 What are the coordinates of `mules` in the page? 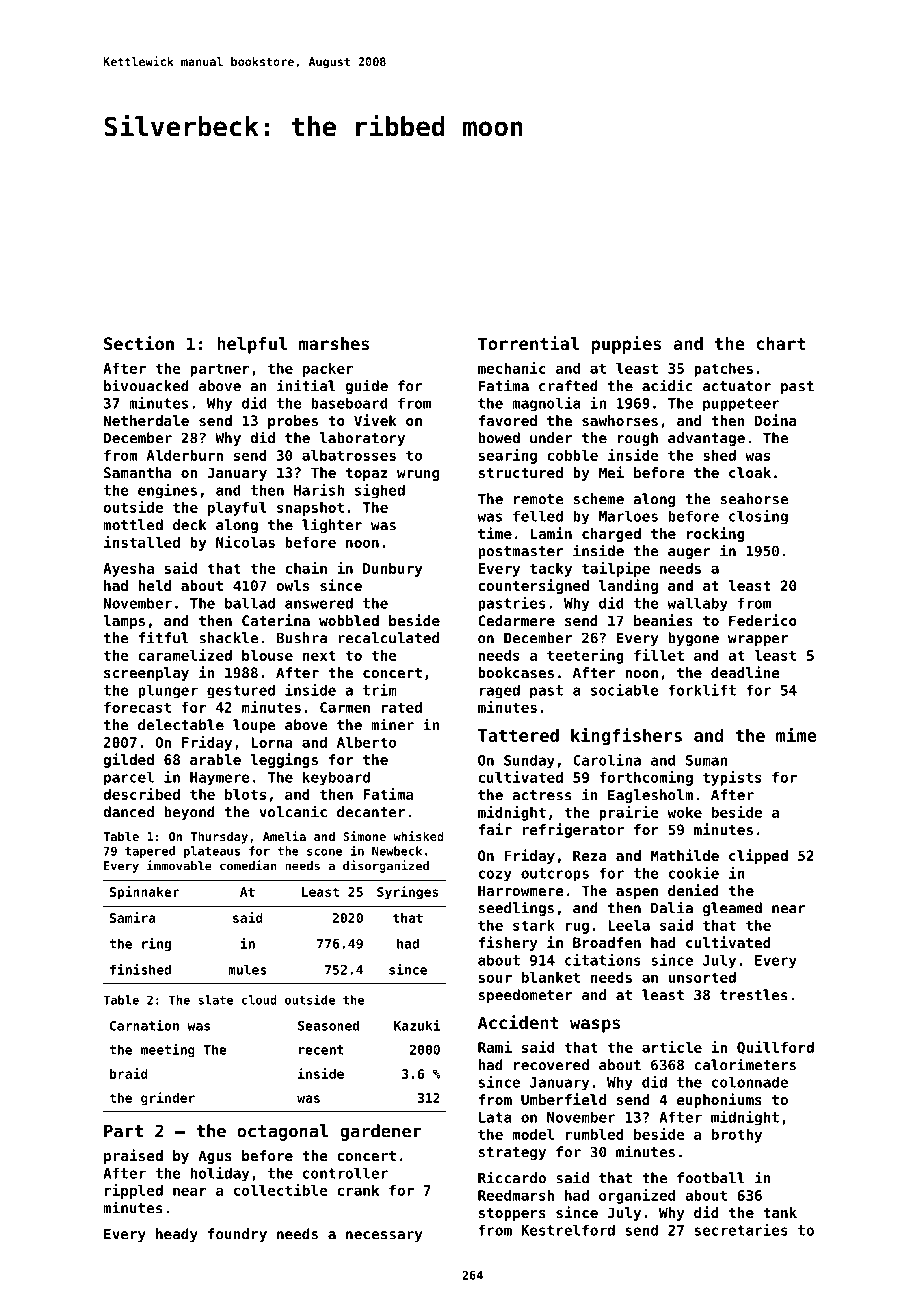 It's located at (247, 969).
